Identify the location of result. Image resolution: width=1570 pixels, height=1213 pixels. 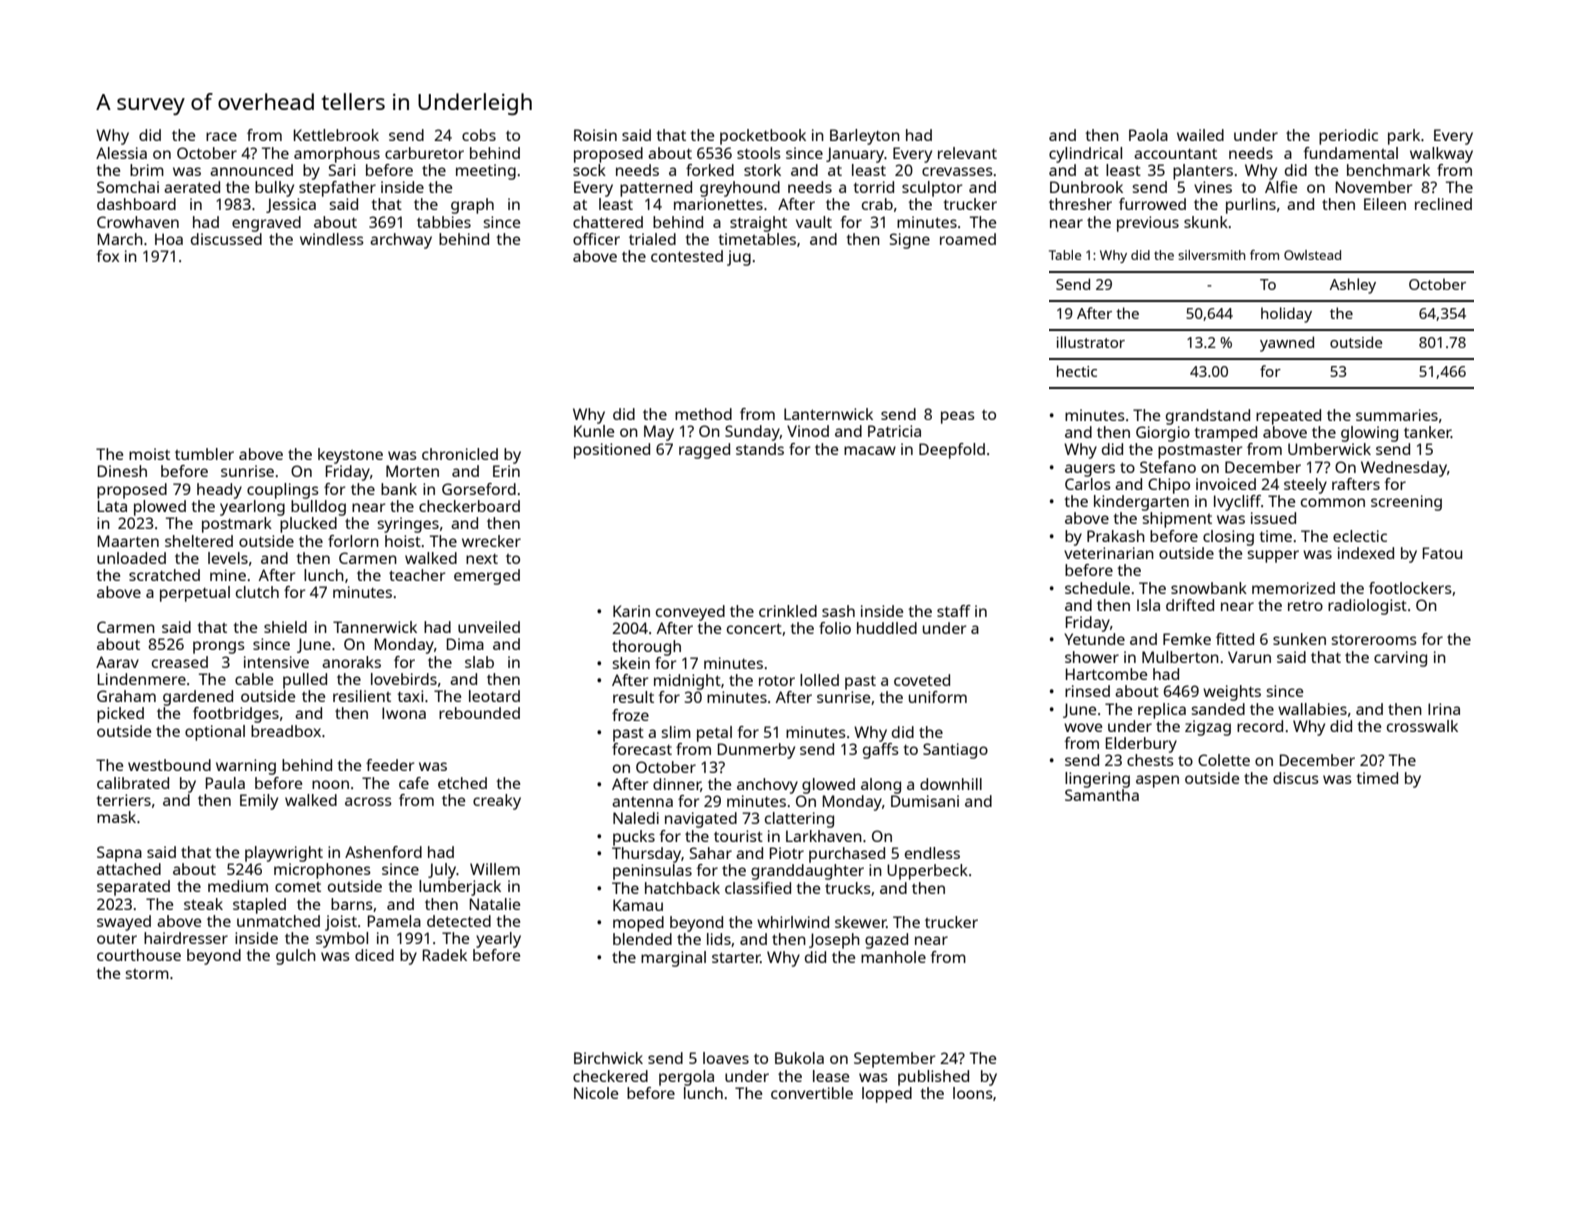
(633, 697).
